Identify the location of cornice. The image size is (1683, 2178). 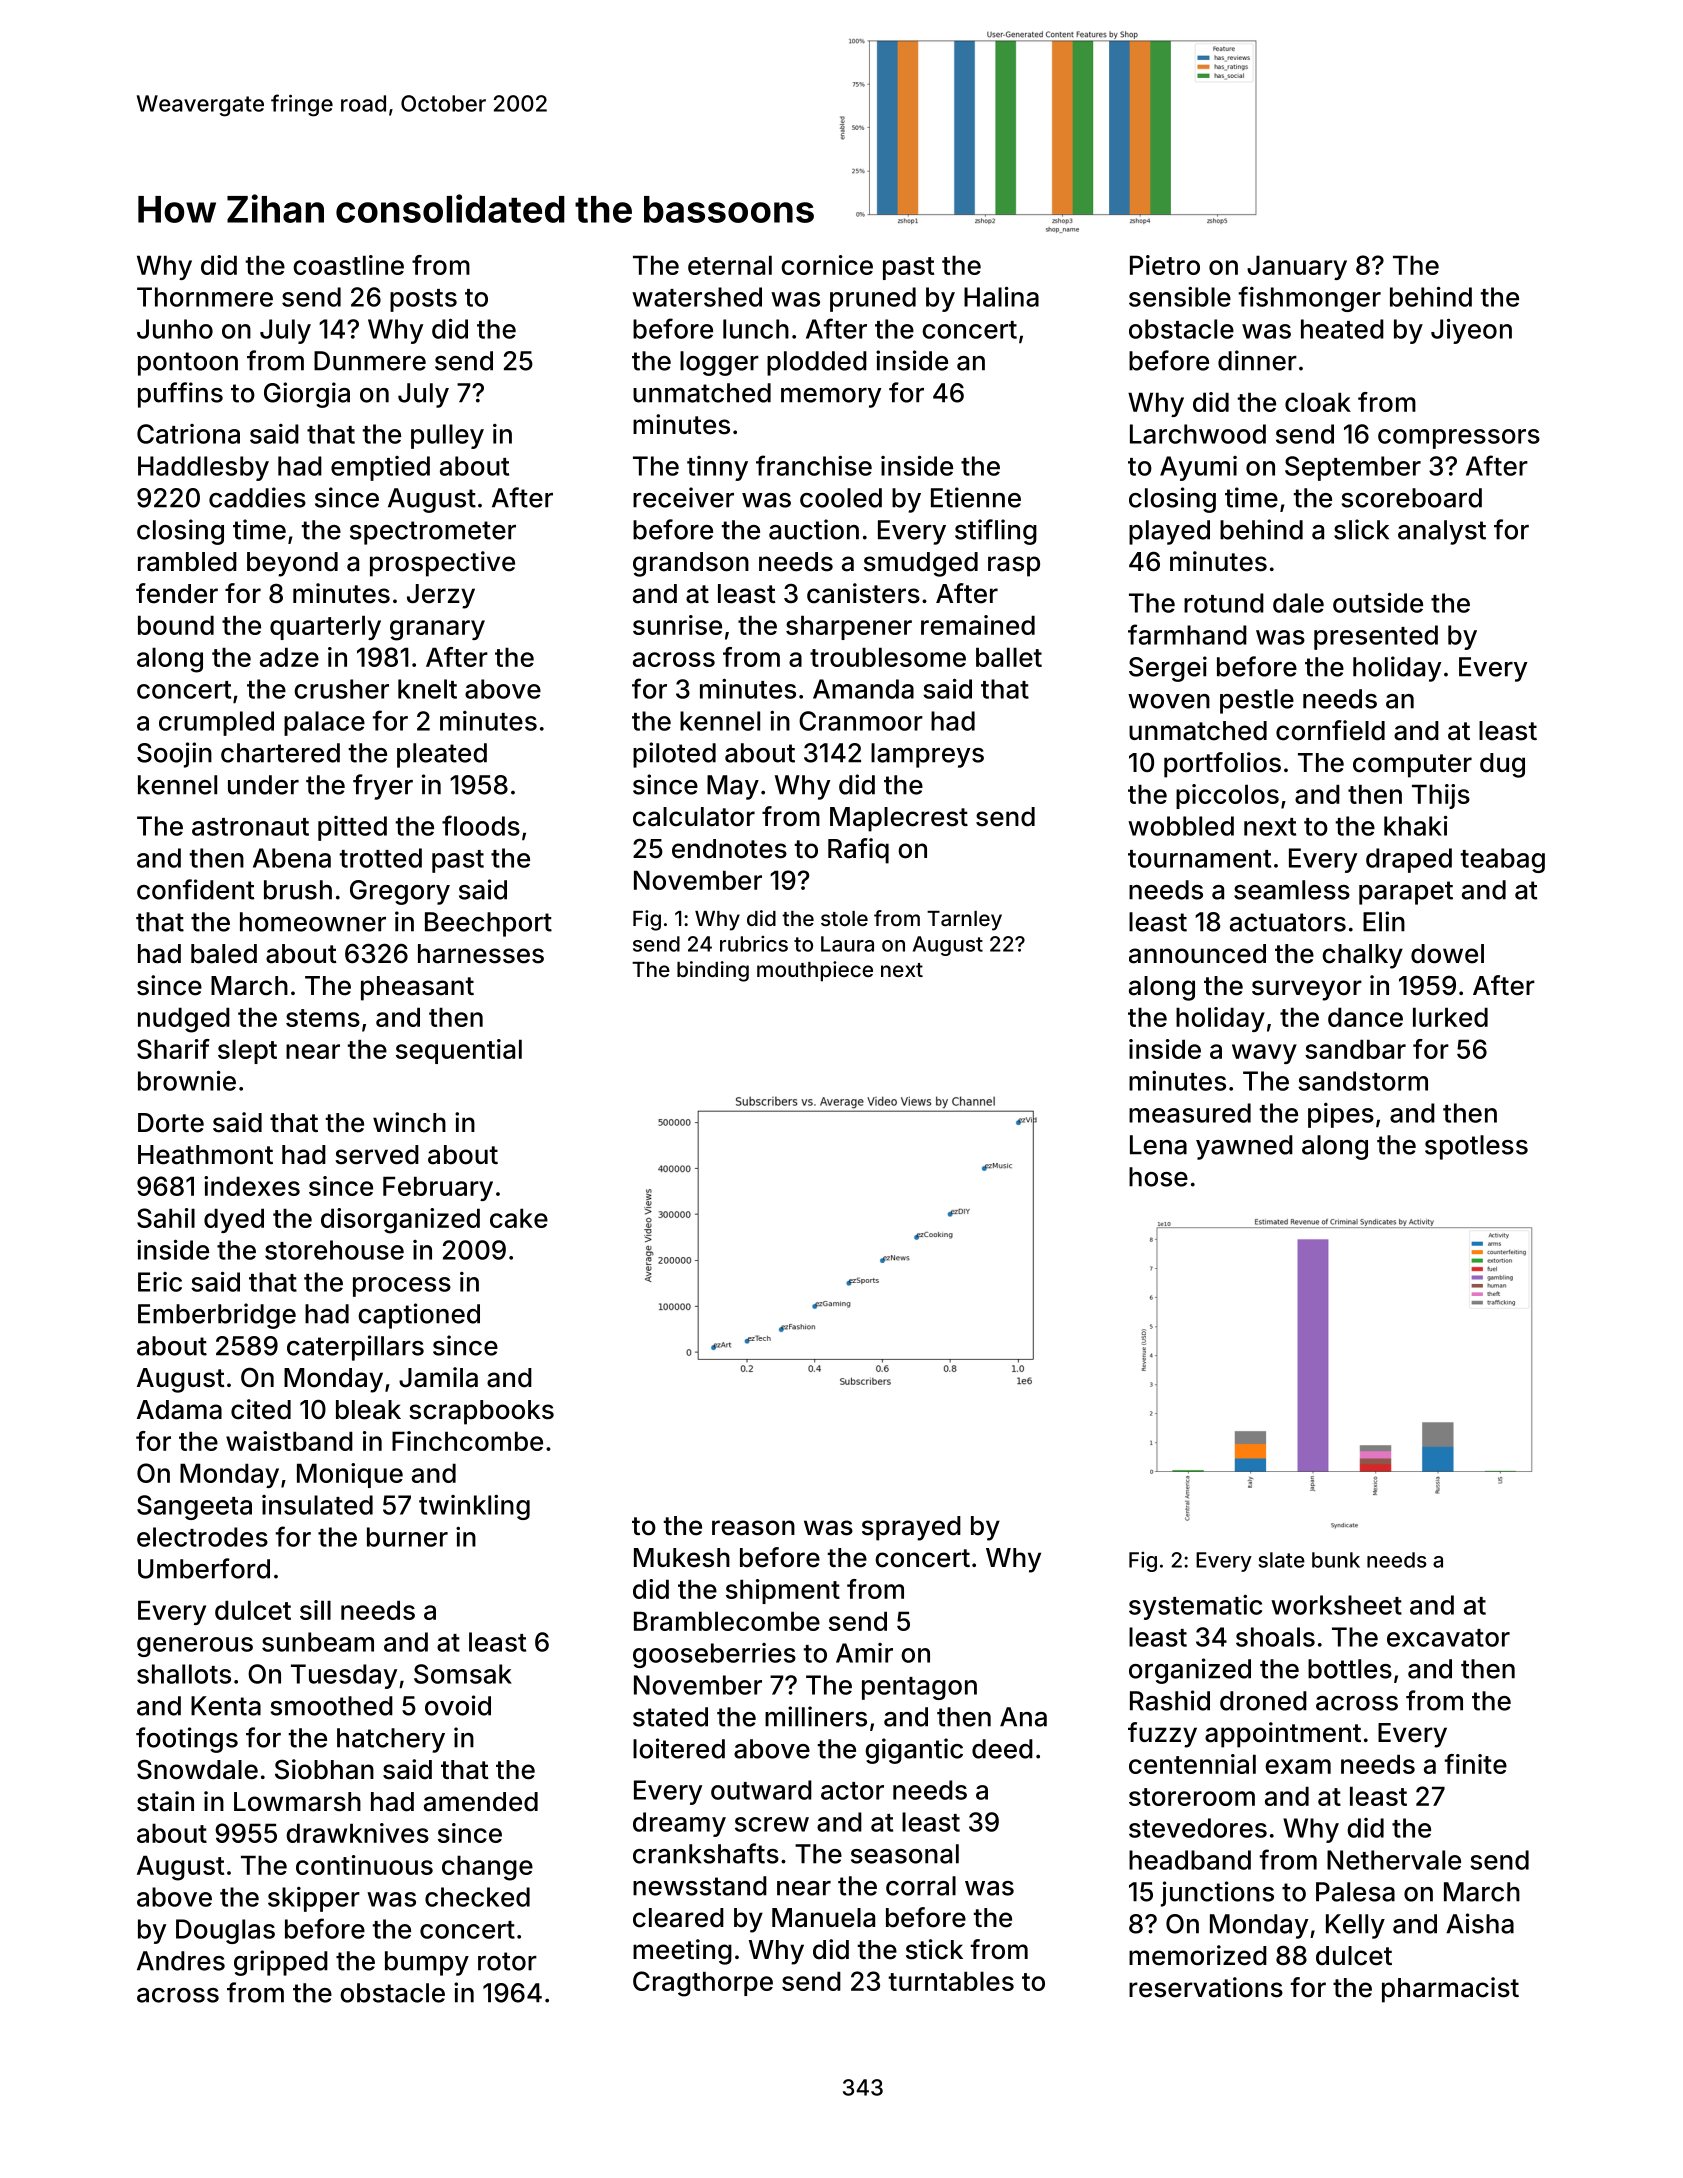
(827, 265).
